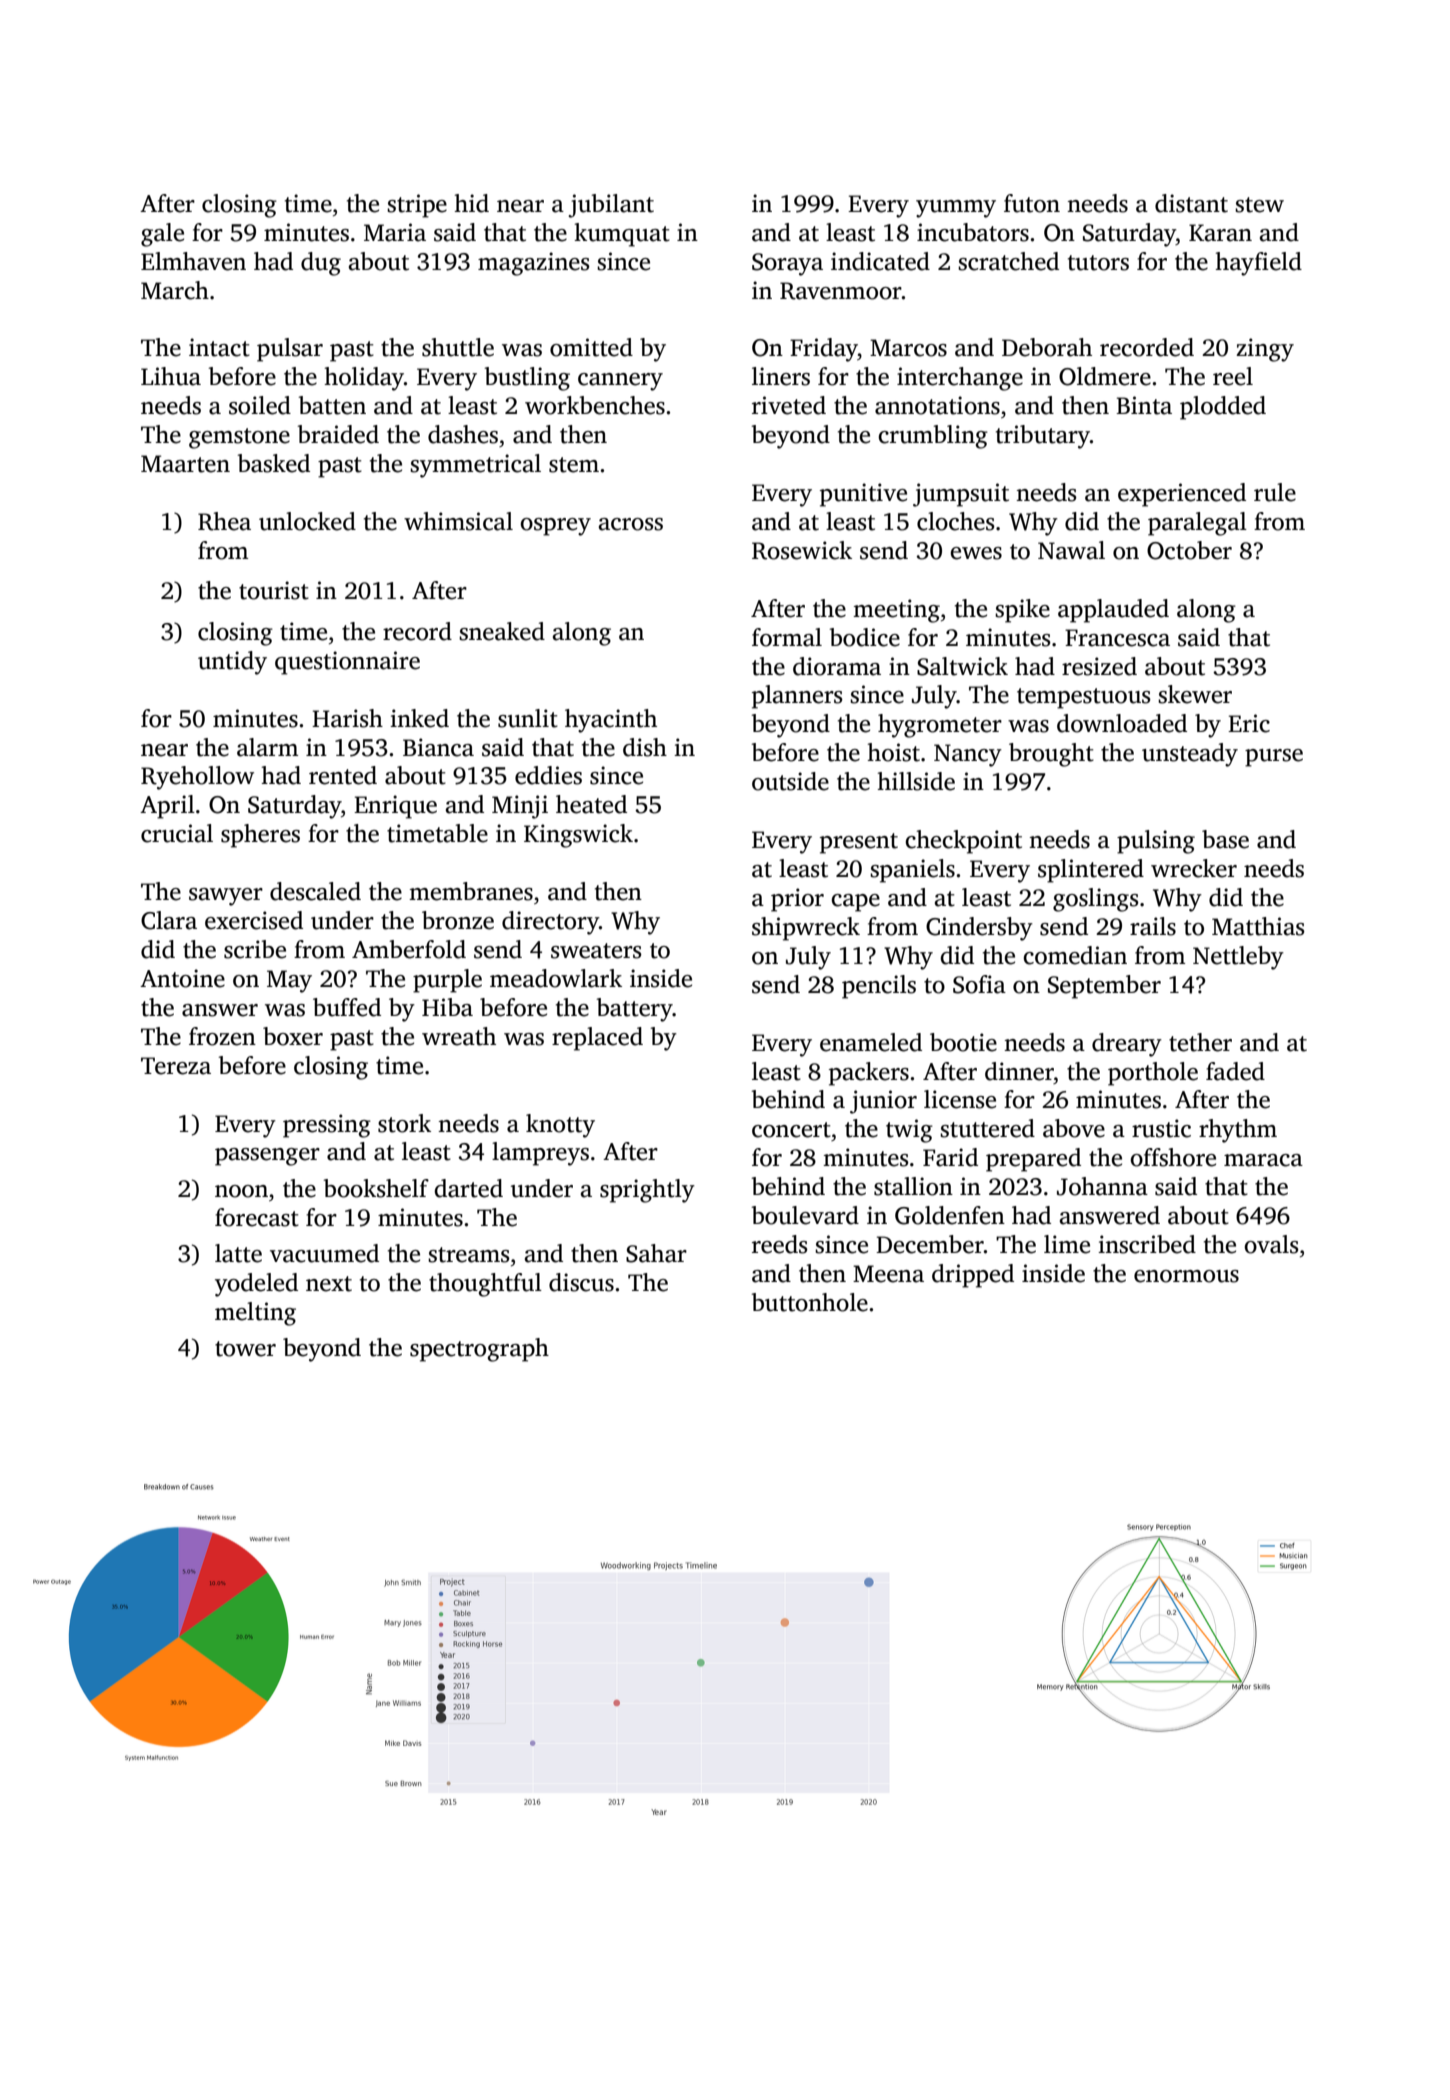 This document has width=1450, height=2100. I want to click on planners, so click(797, 697).
